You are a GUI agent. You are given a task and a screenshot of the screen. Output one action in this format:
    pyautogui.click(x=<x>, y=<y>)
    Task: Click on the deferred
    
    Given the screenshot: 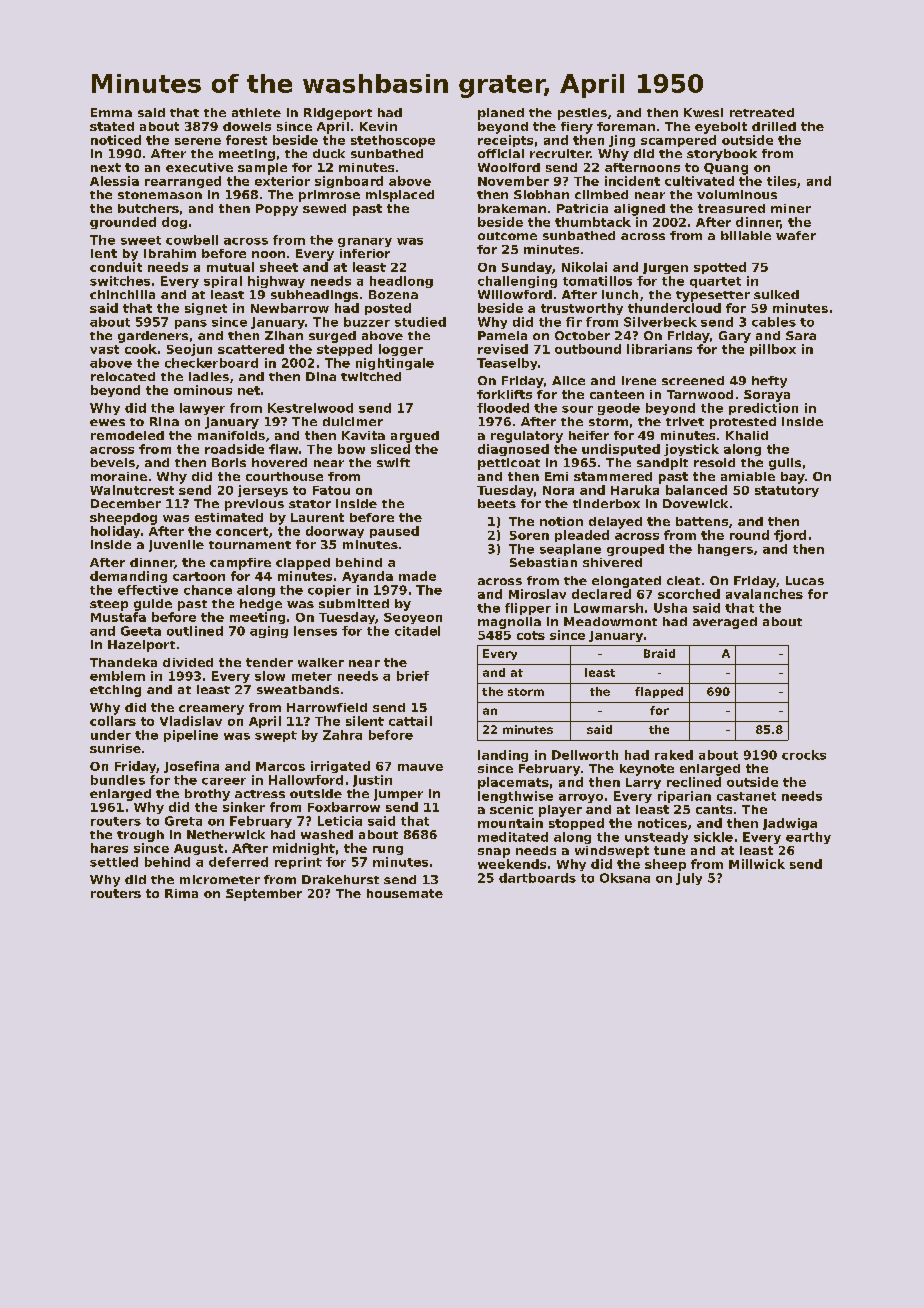 What is the action you would take?
    pyautogui.click(x=238, y=862)
